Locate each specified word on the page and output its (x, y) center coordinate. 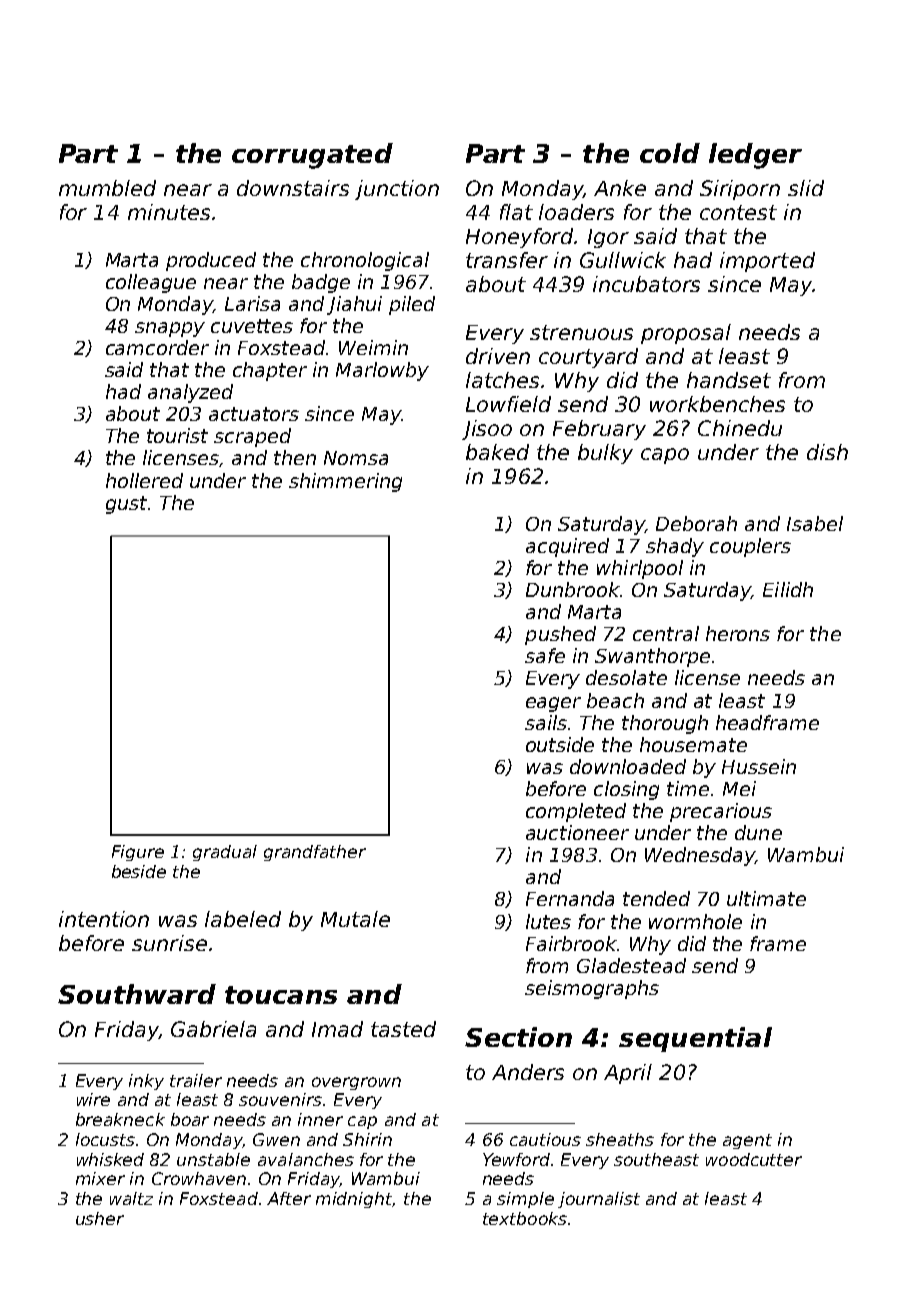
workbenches (717, 404)
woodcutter (754, 1159)
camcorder (157, 347)
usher (100, 1218)
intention (104, 919)
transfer (507, 260)
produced (211, 261)
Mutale (355, 919)
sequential (695, 1039)
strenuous (581, 332)
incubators (646, 284)
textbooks (525, 1218)
